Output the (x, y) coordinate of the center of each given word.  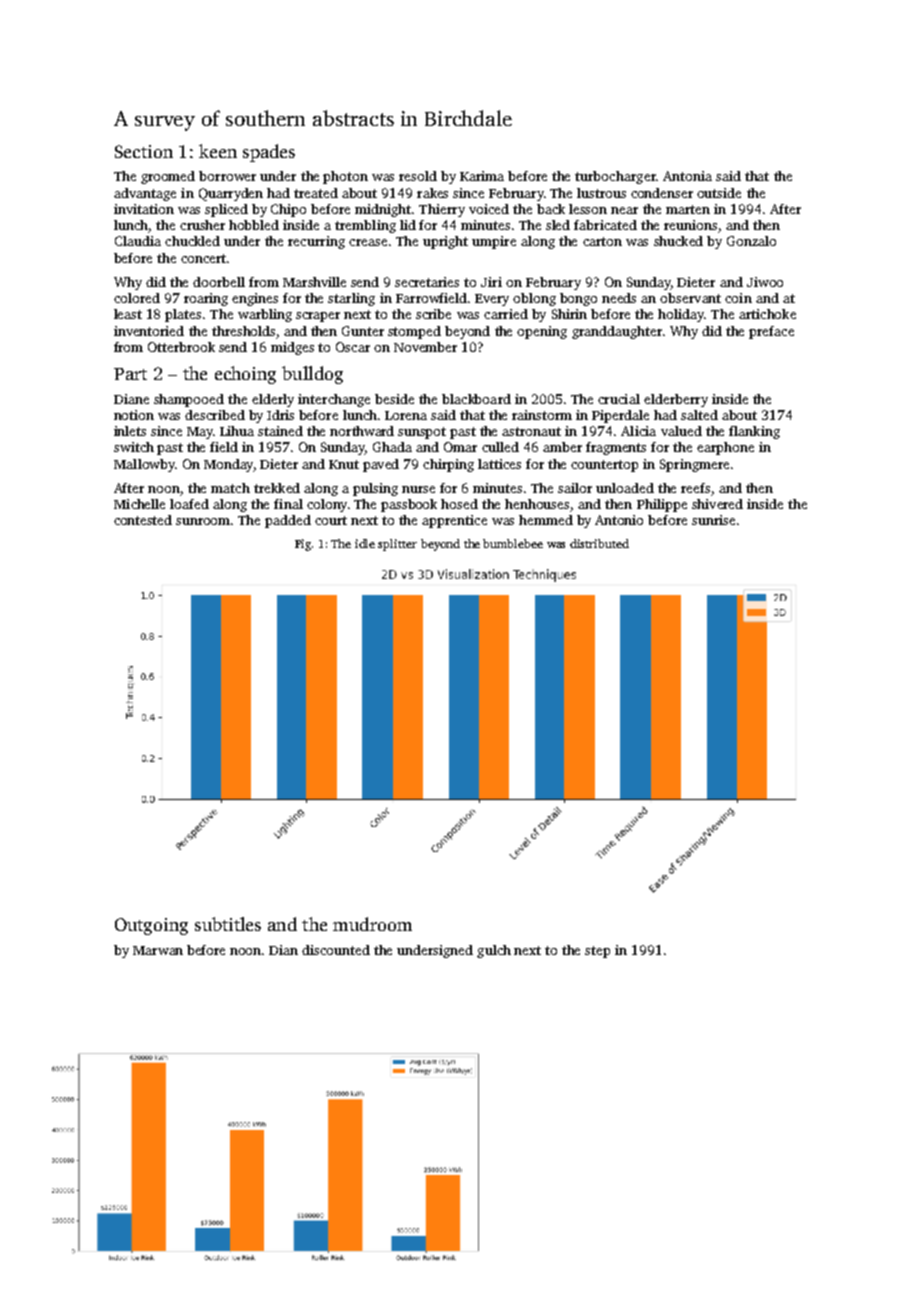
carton (602, 241)
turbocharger (615, 177)
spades (269, 153)
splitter (397, 545)
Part (130, 374)
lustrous (601, 193)
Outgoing (151, 926)
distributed (599, 543)
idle (365, 543)
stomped (414, 332)
